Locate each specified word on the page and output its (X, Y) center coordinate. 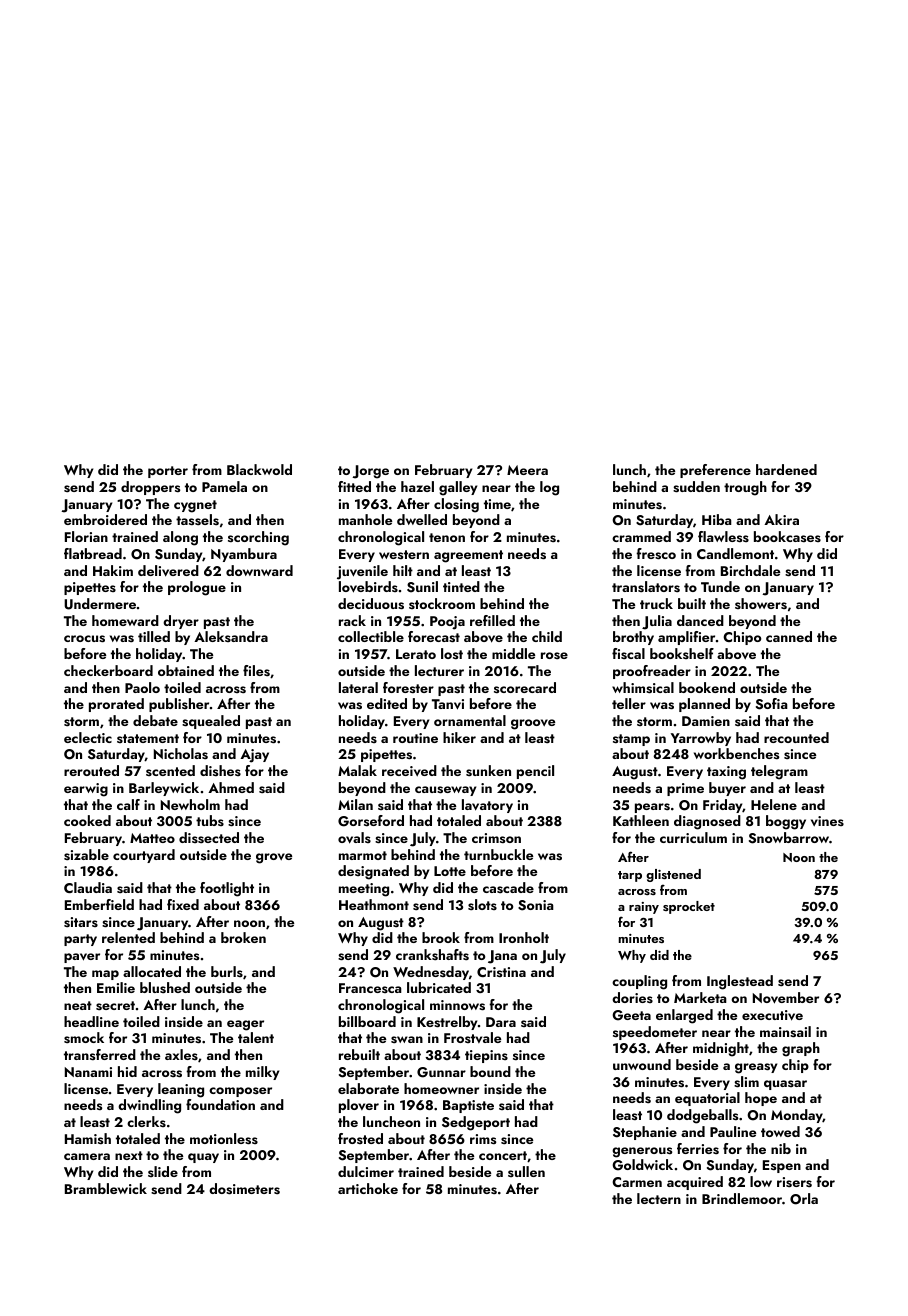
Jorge (370, 472)
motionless (224, 1139)
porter (168, 472)
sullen (526, 1171)
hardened (786, 469)
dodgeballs (702, 1116)
